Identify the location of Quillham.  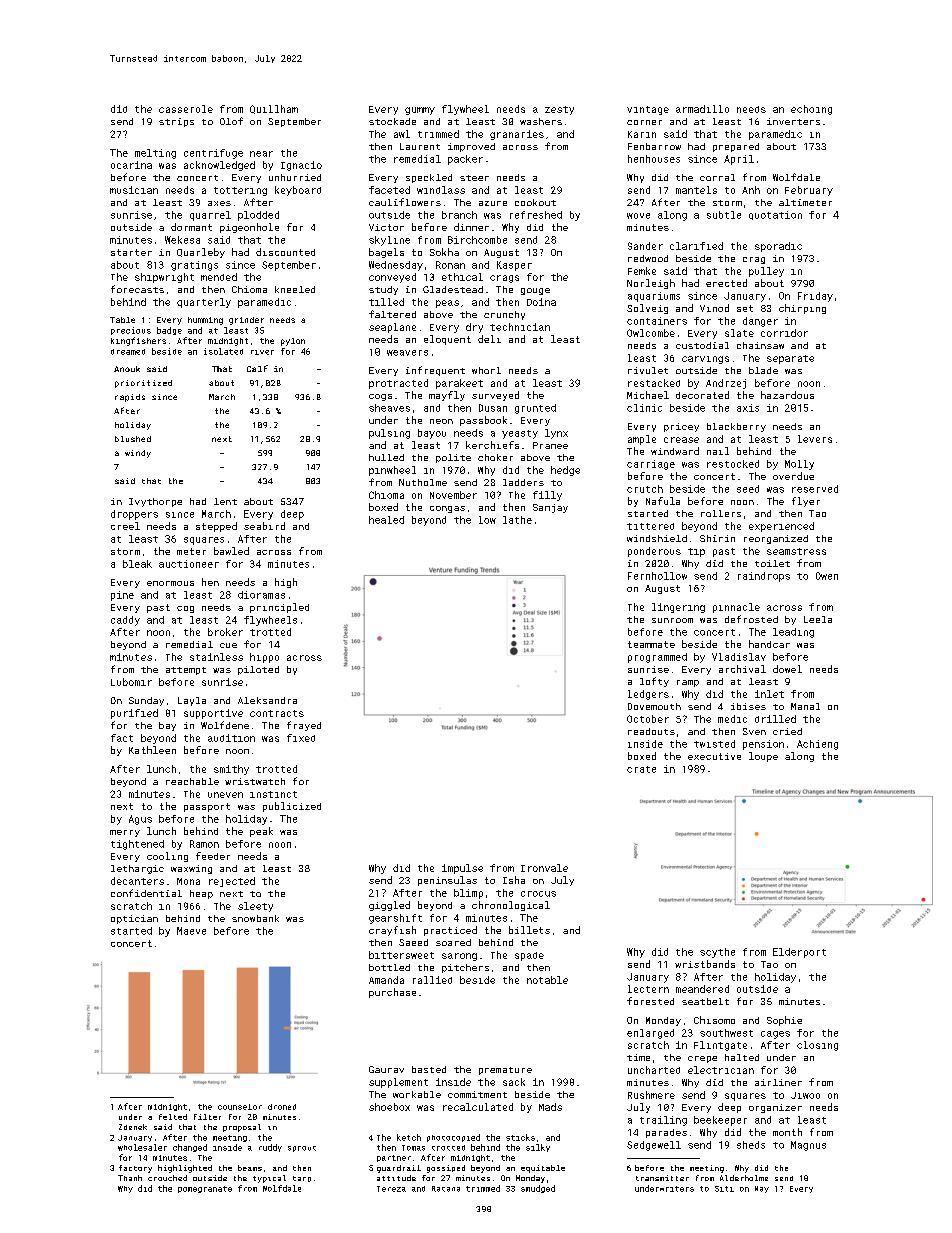
(274, 109).
